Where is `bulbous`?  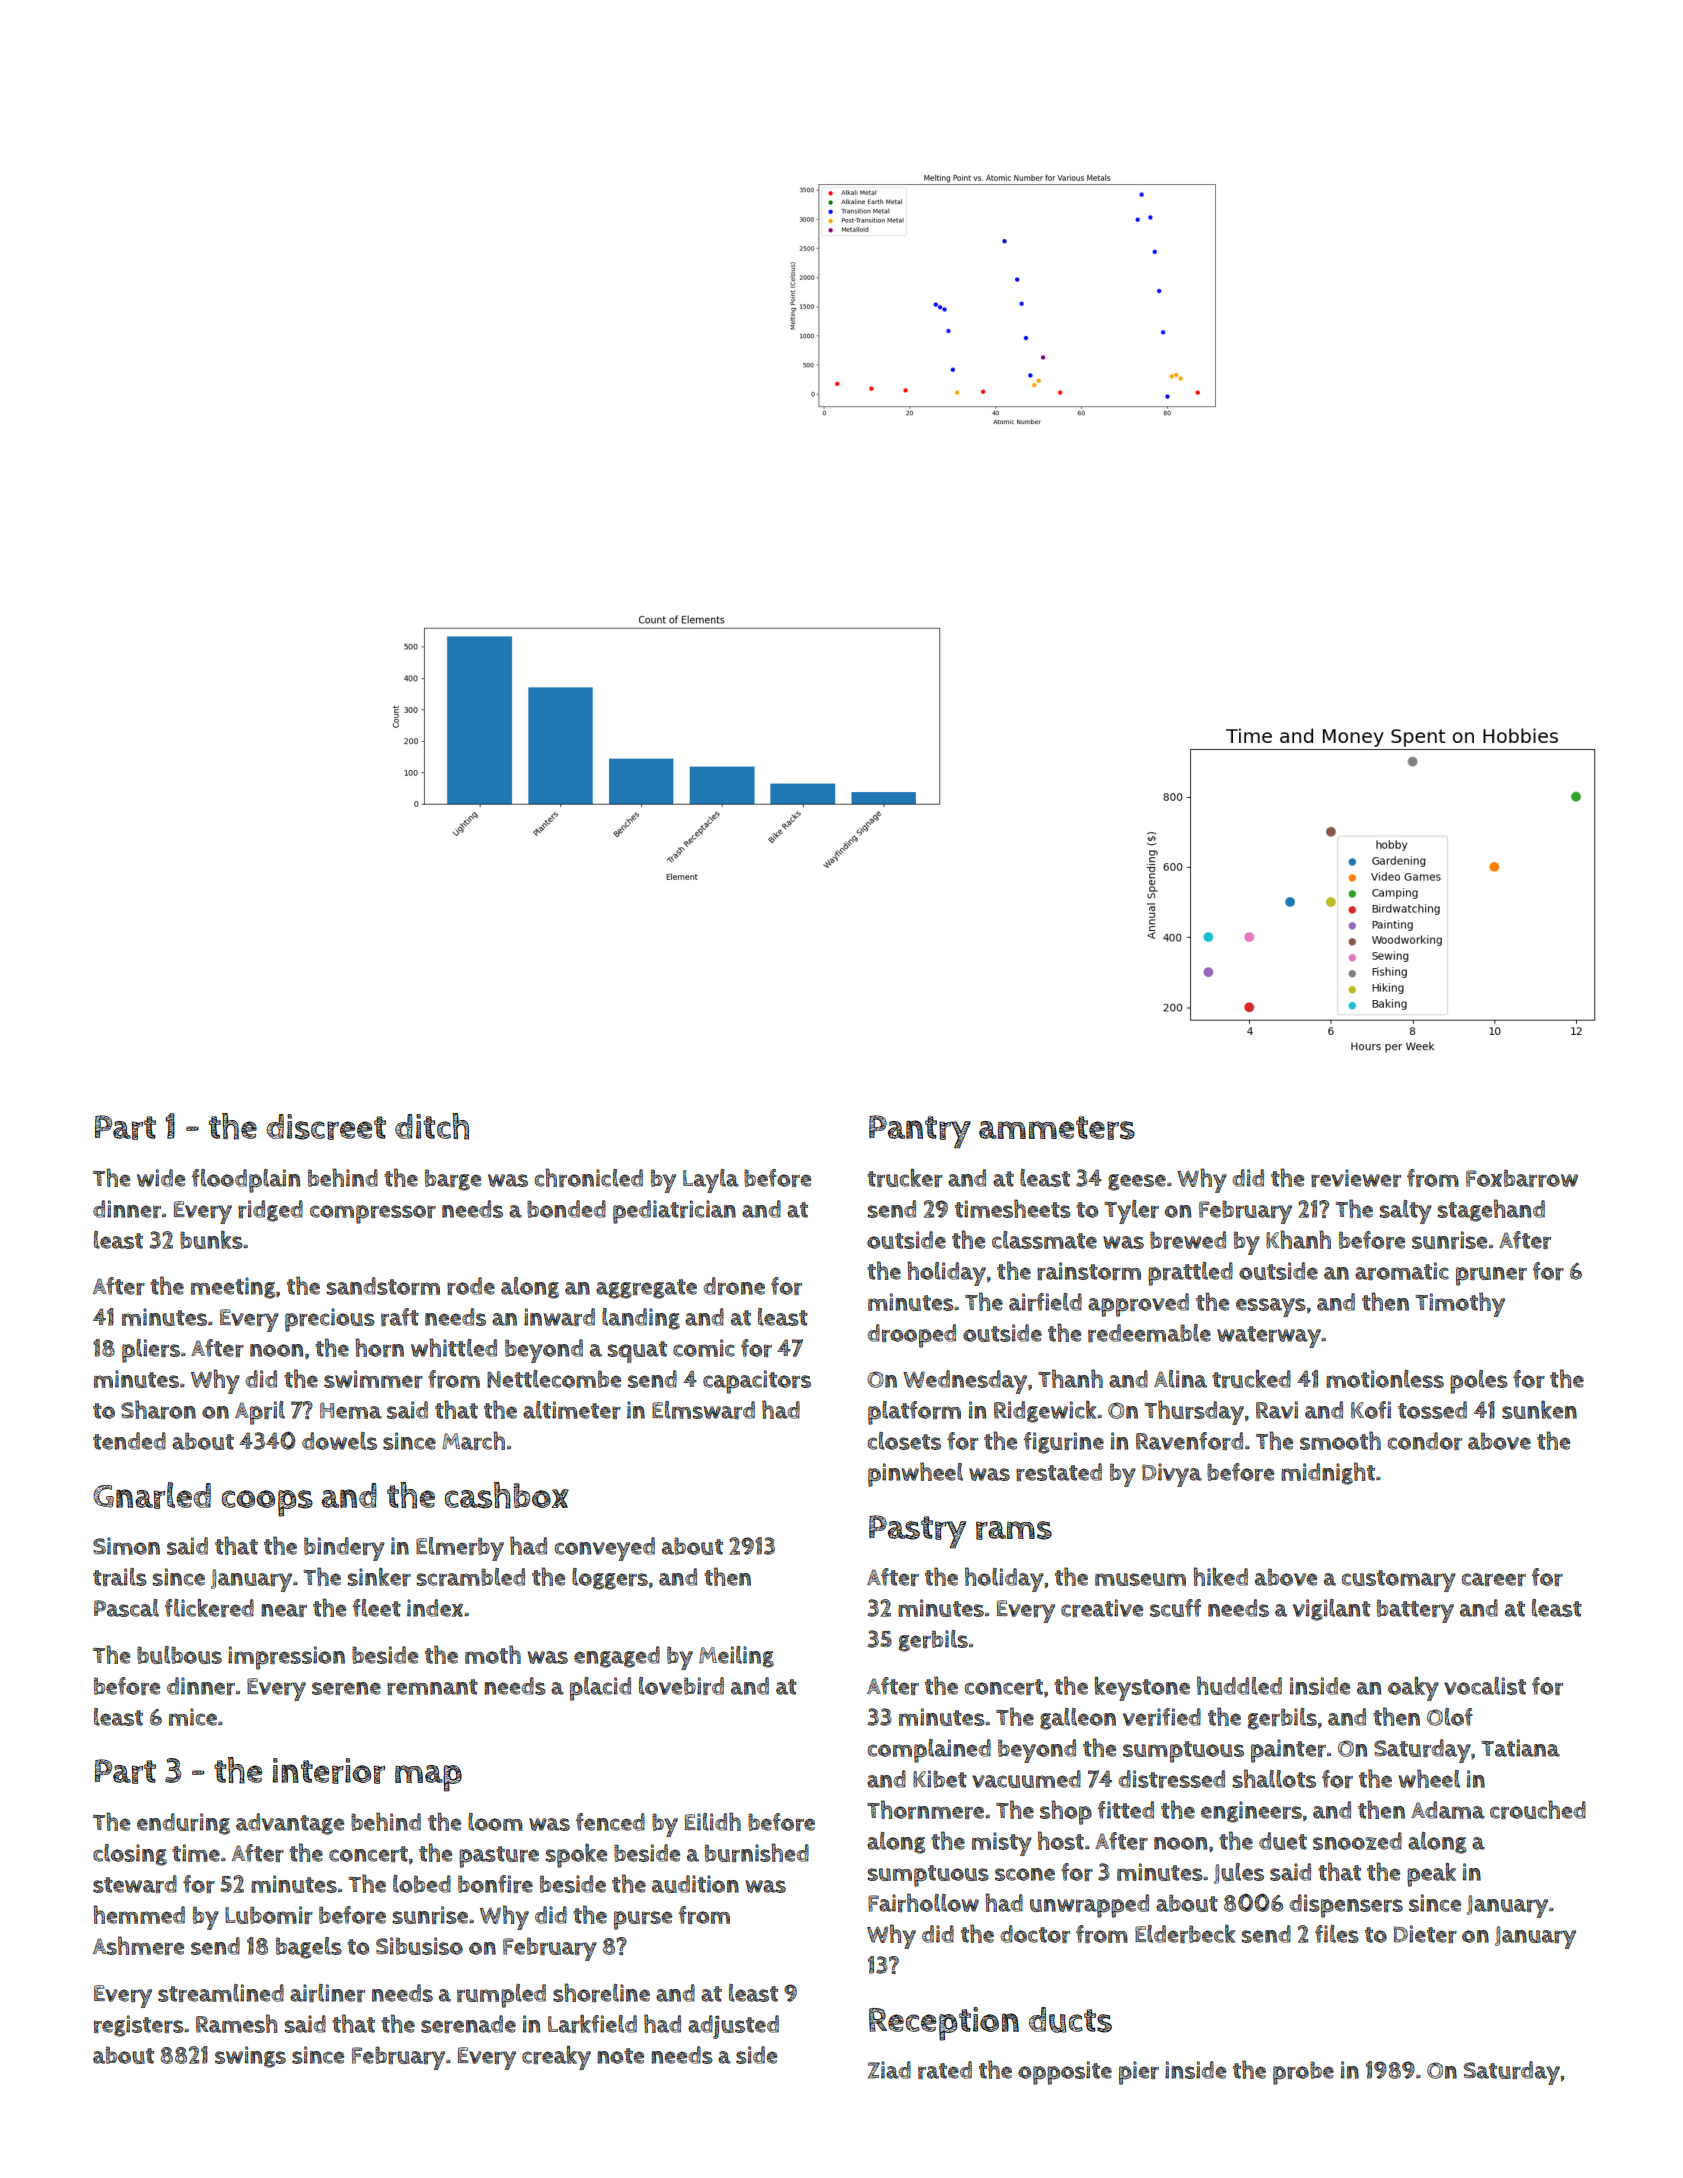
bulbous is located at coordinates (179, 1655).
